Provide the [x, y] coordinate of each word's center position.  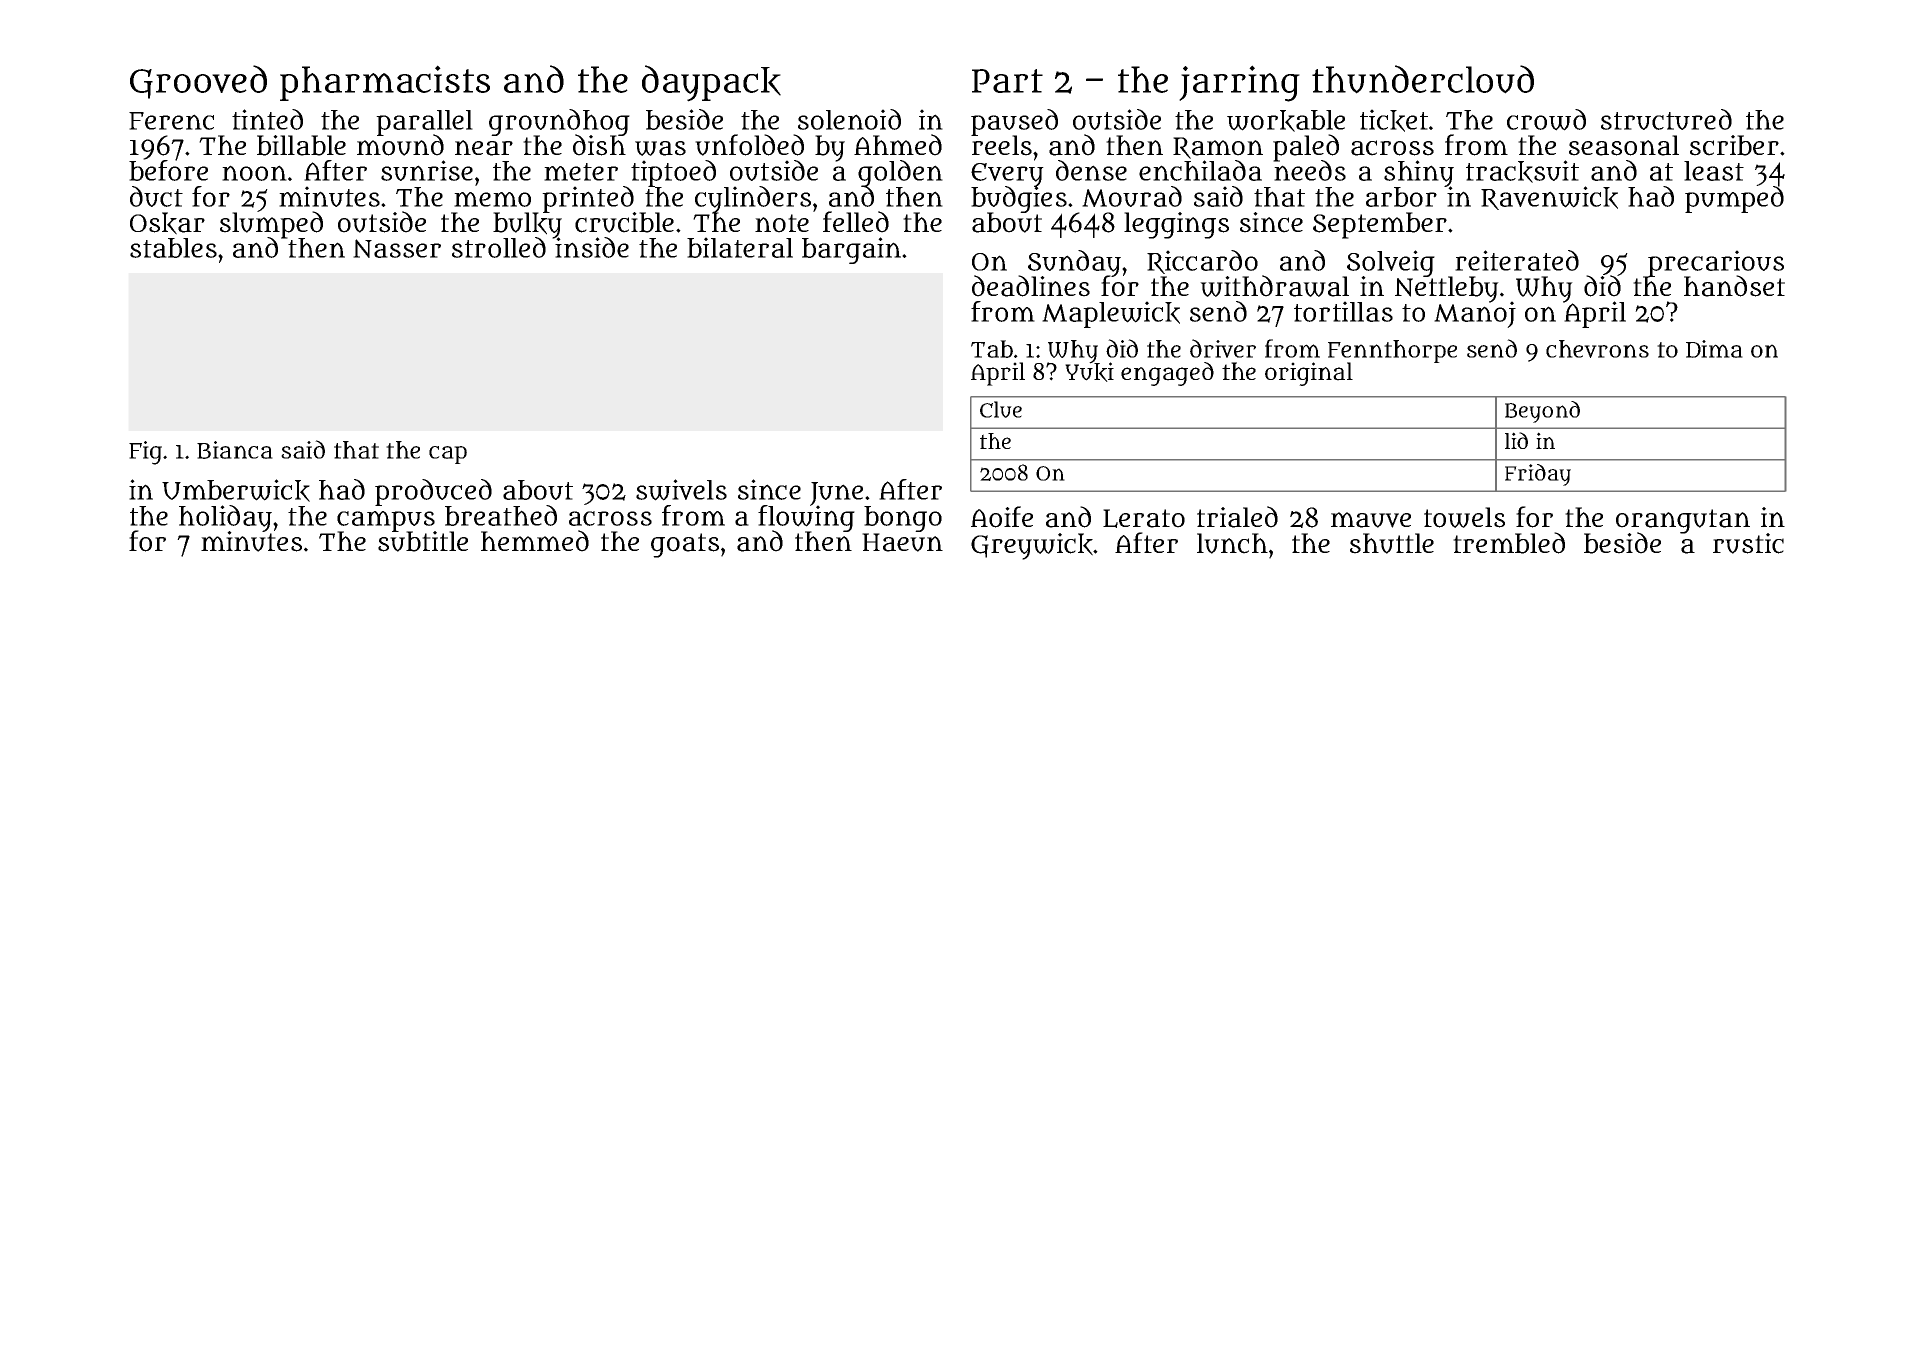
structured [1666, 119]
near [484, 148]
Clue [1001, 409]
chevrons [1597, 349]
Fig [145, 453]
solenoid [849, 119]
